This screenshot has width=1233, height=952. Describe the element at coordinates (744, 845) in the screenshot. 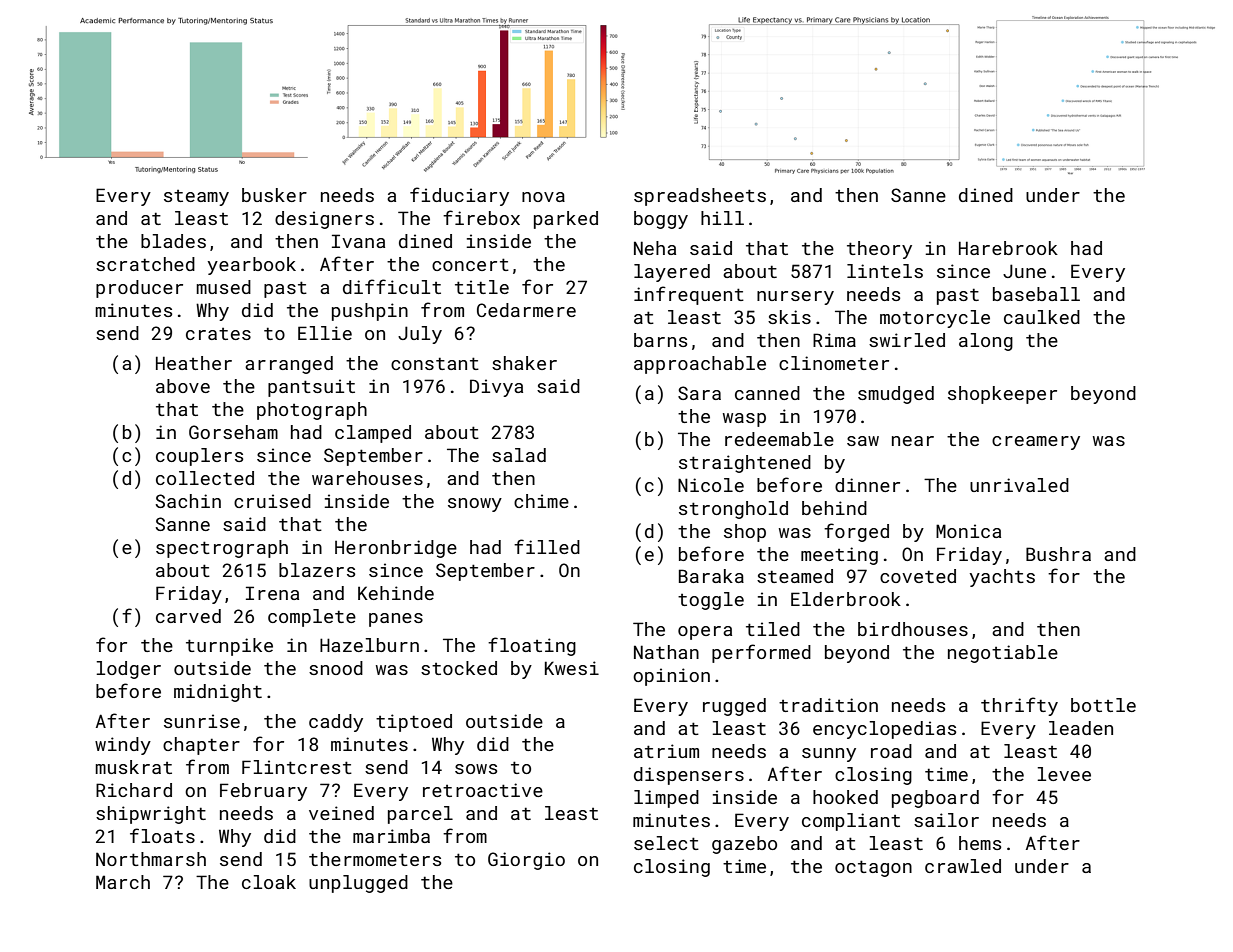

I see `gazebo` at that location.
